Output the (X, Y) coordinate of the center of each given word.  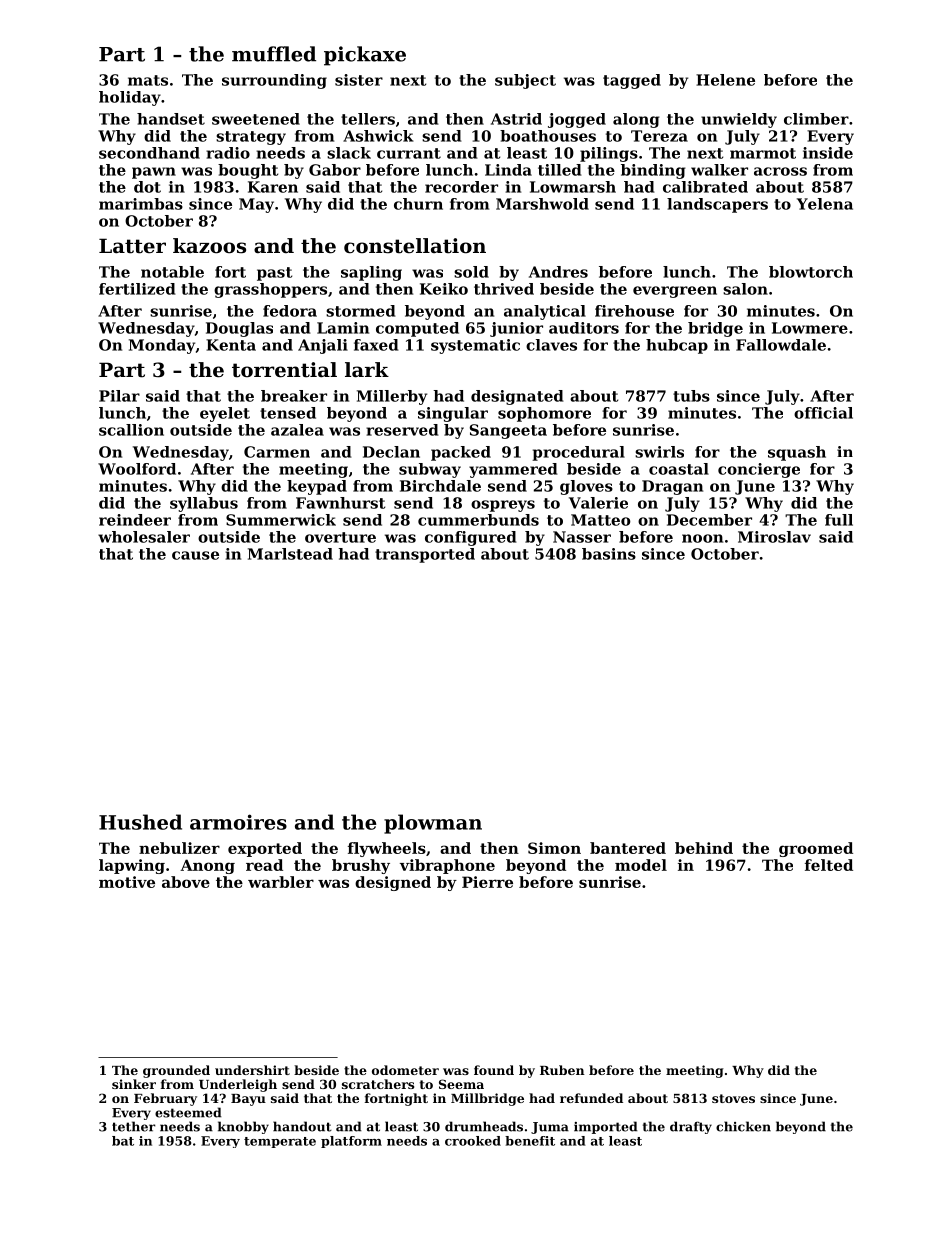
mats (148, 80)
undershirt (252, 1070)
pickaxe (365, 56)
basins (609, 554)
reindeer (135, 520)
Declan (391, 452)
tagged (632, 81)
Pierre (487, 882)
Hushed (140, 822)
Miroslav (774, 537)
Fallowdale (781, 345)
